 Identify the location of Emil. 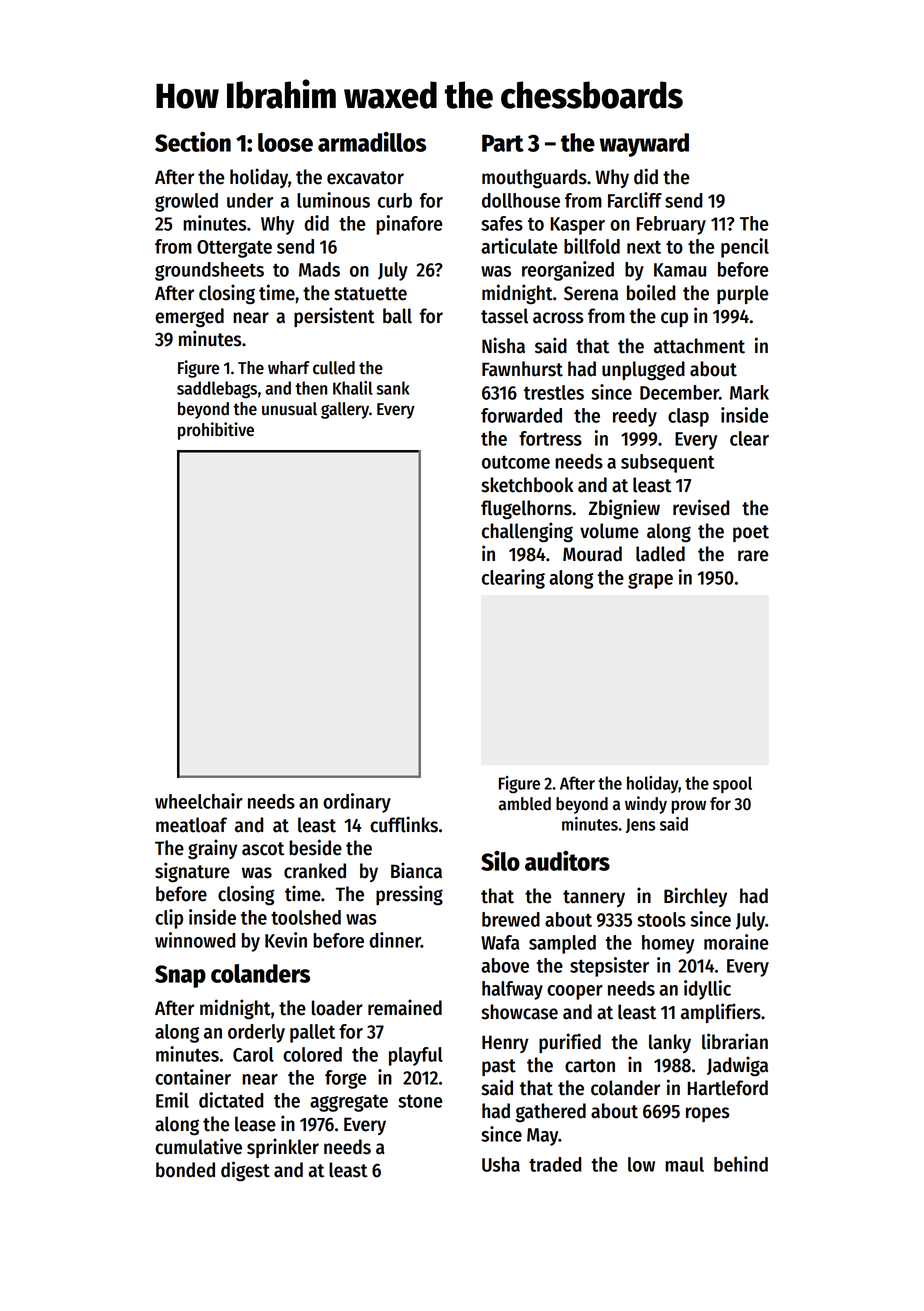
(172, 1100).
